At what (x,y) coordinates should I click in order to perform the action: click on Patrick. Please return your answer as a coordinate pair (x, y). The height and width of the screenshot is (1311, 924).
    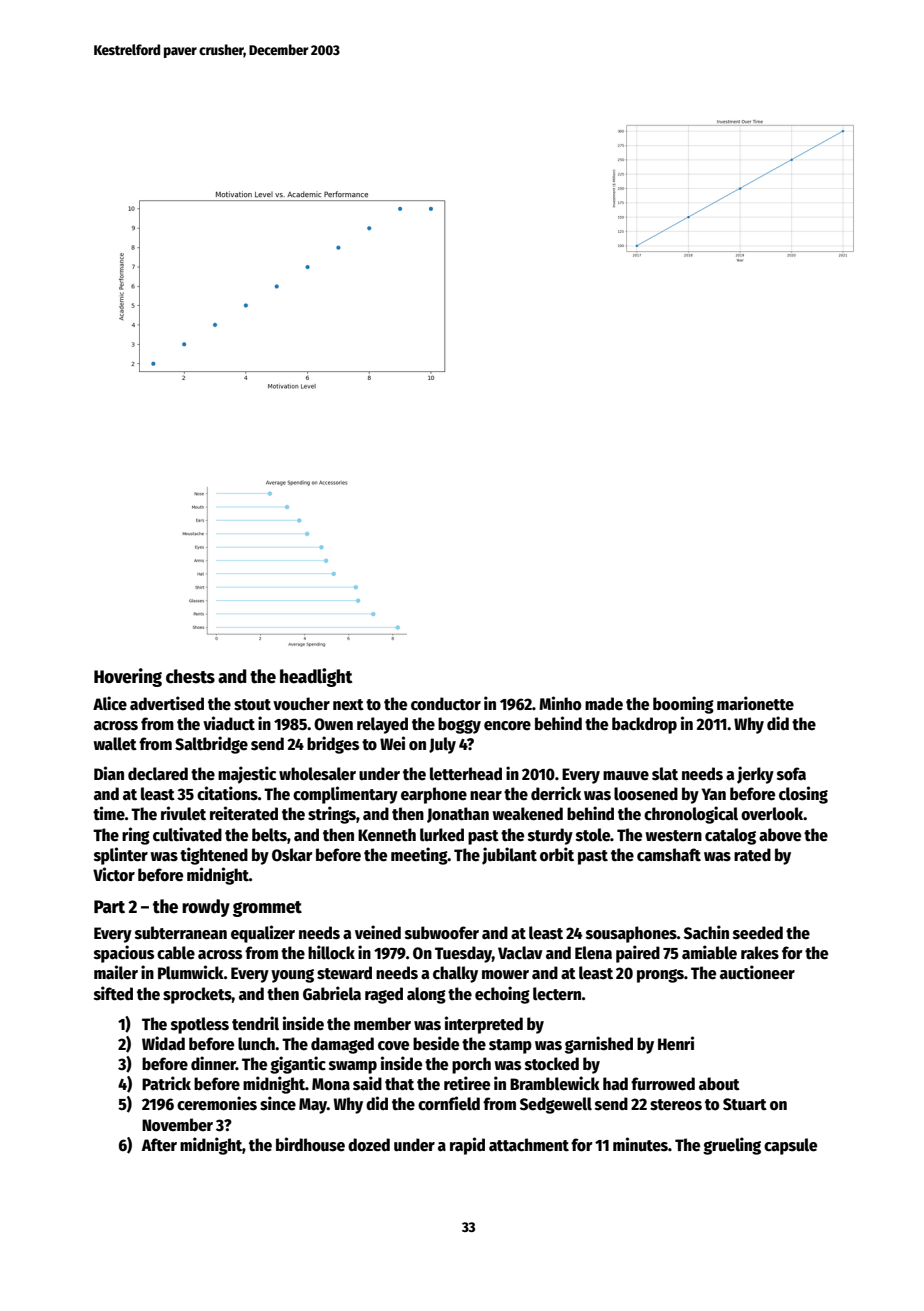
    Looking at the image, I should click on (166, 1083).
